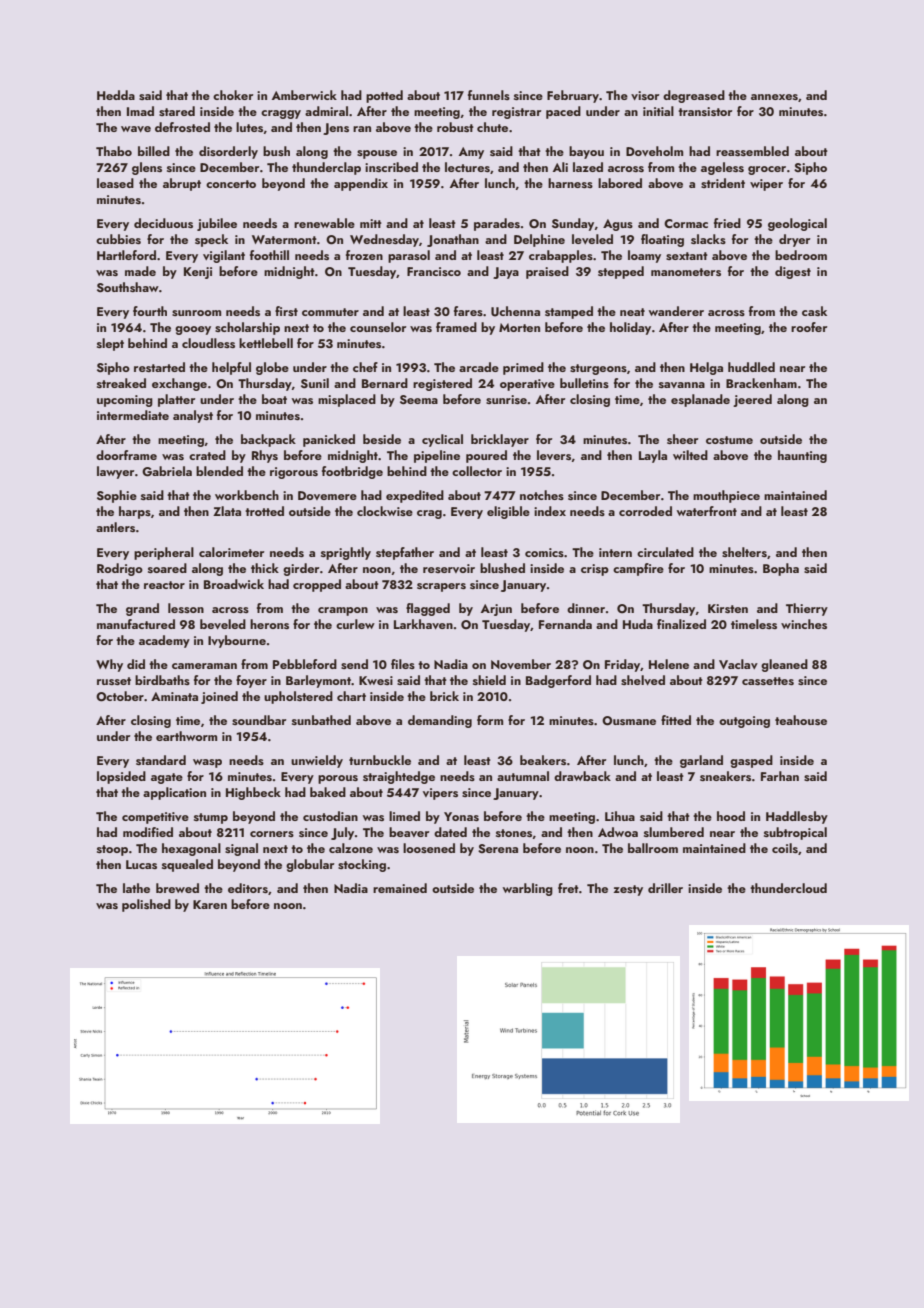 The width and height of the document is (924, 1308). I want to click on Doveholm, so click(654, 151).
